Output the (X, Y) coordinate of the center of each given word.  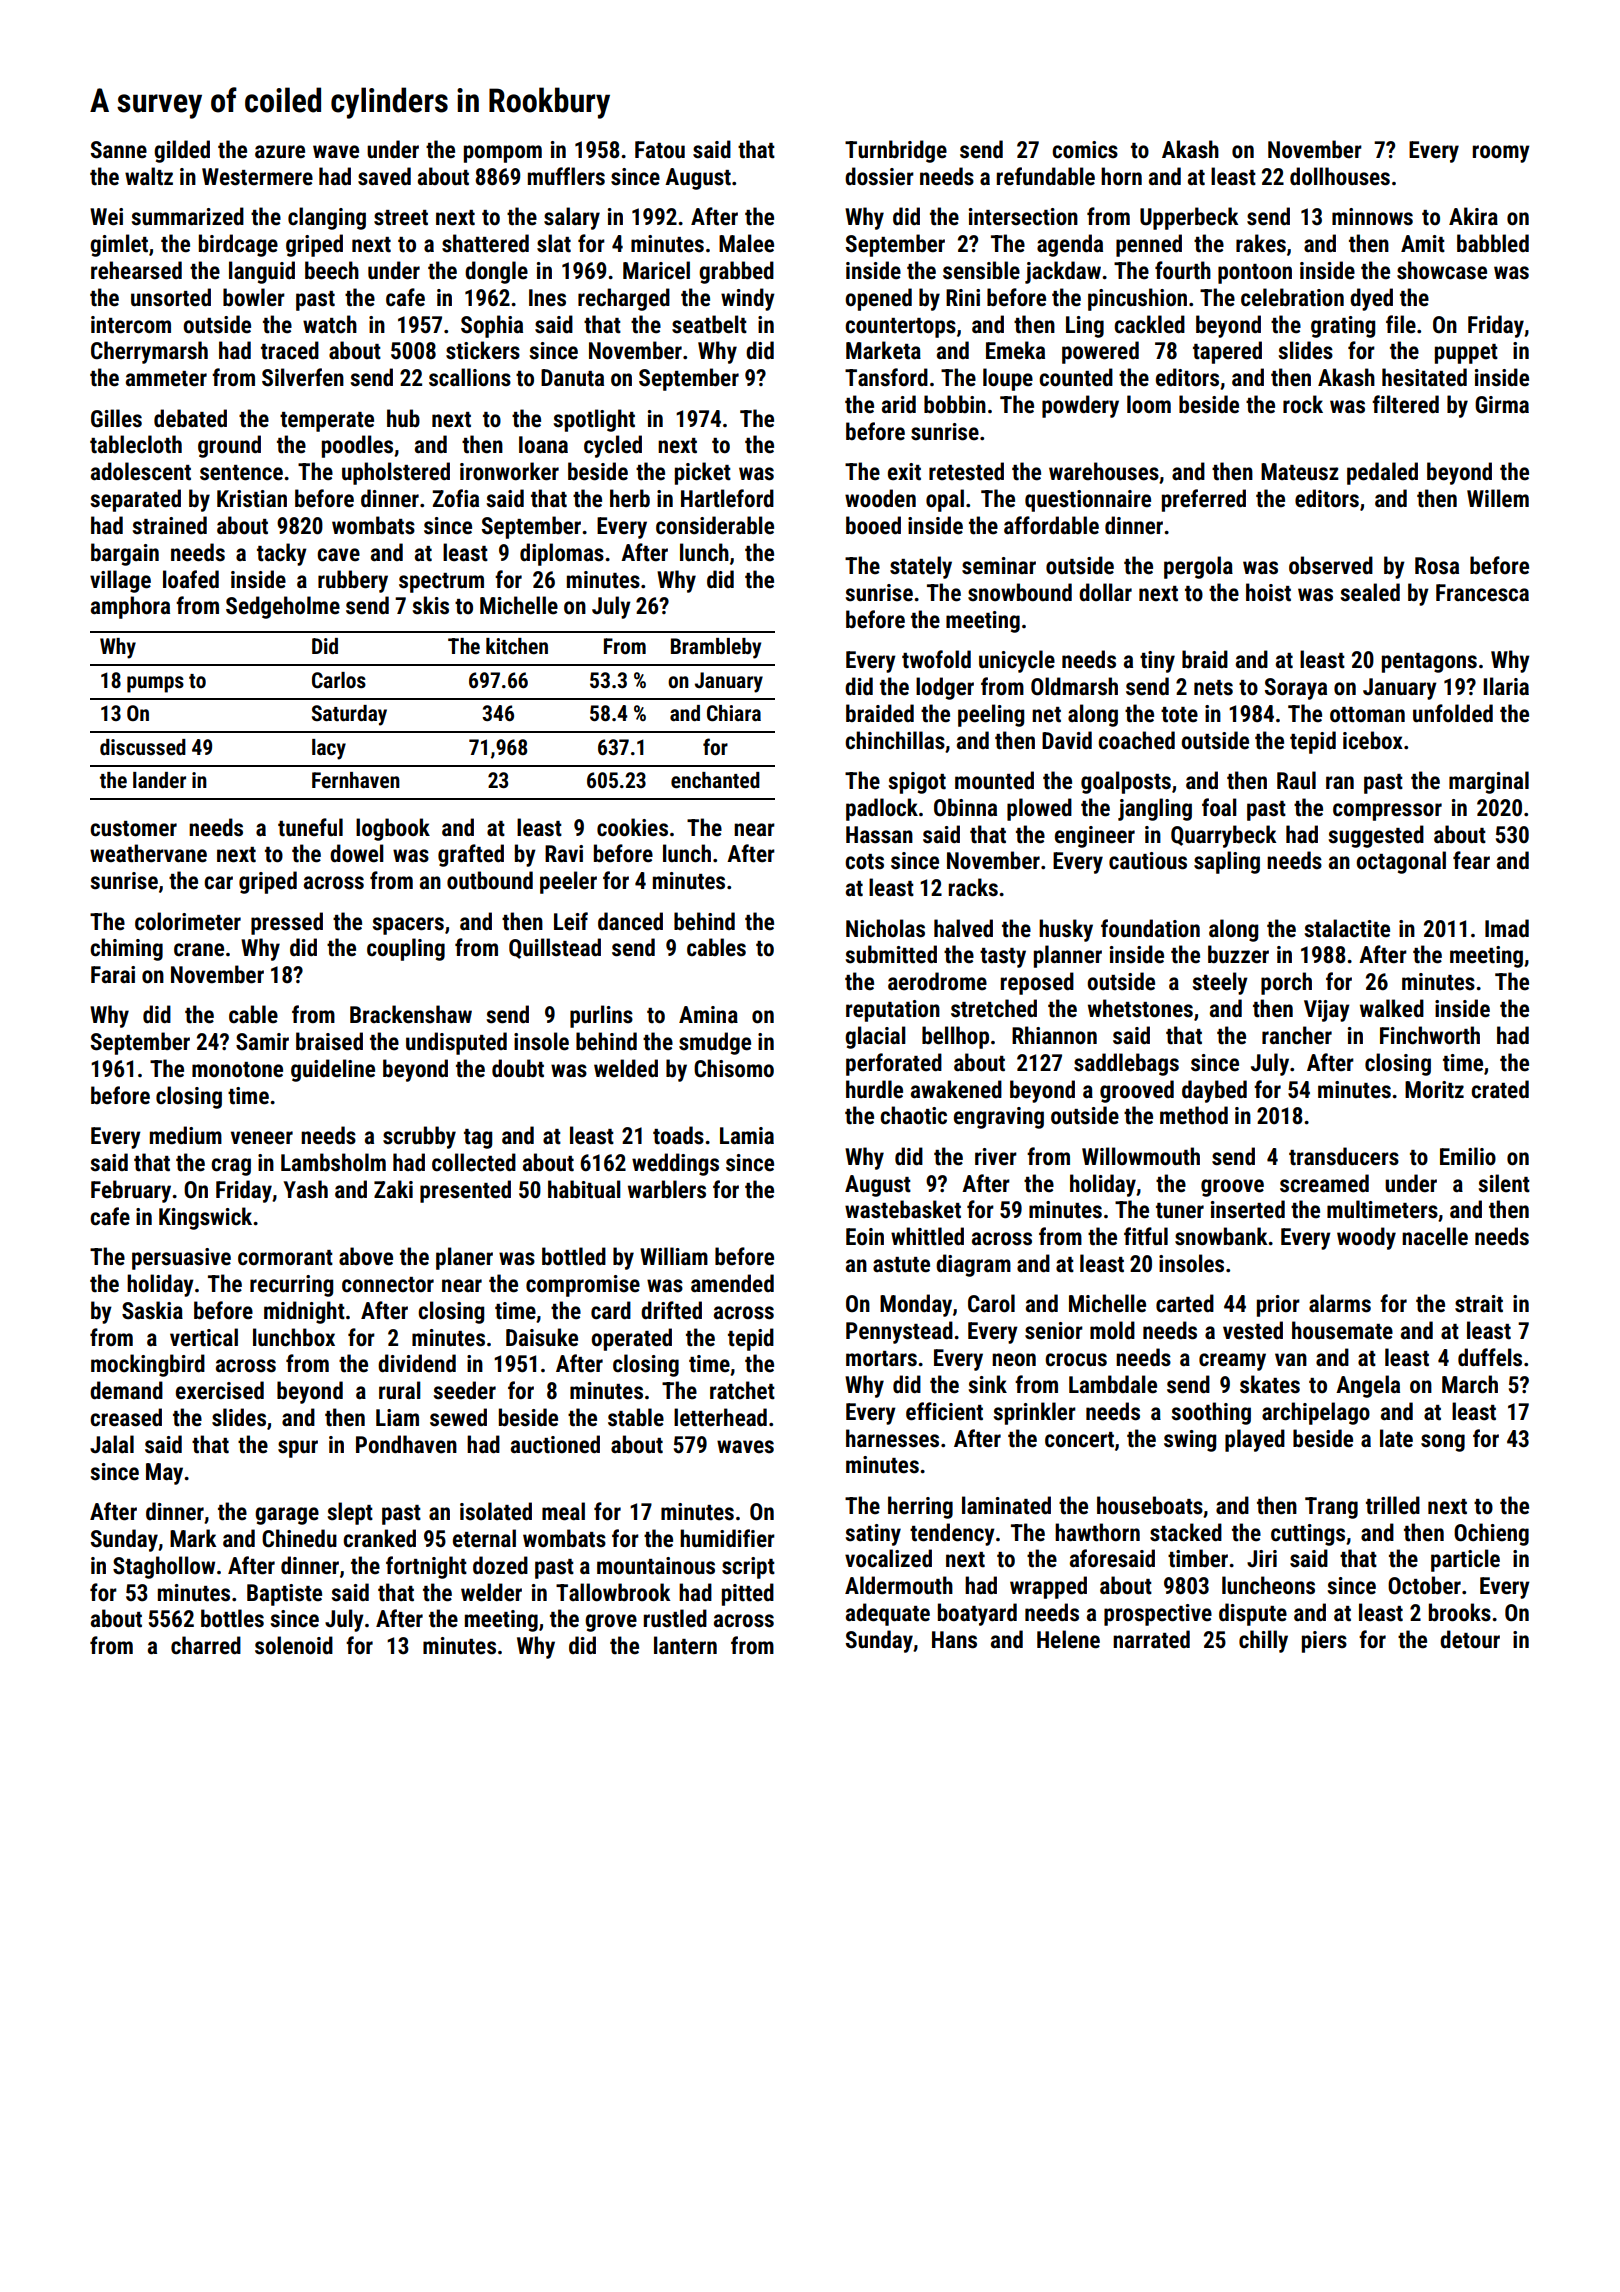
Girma (1502, 405)
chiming (126, 949)
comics (1085, 150)
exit (904, 472)
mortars (881, 1359)
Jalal (112, 1444)
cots (864, 862)
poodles (357, 446)
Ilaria (1506, 686)
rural (400, 1390)
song (1443, 1443)
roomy (1501, 154)
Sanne (119, 150)
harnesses (892, 1438)
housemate (1342, 1330)
